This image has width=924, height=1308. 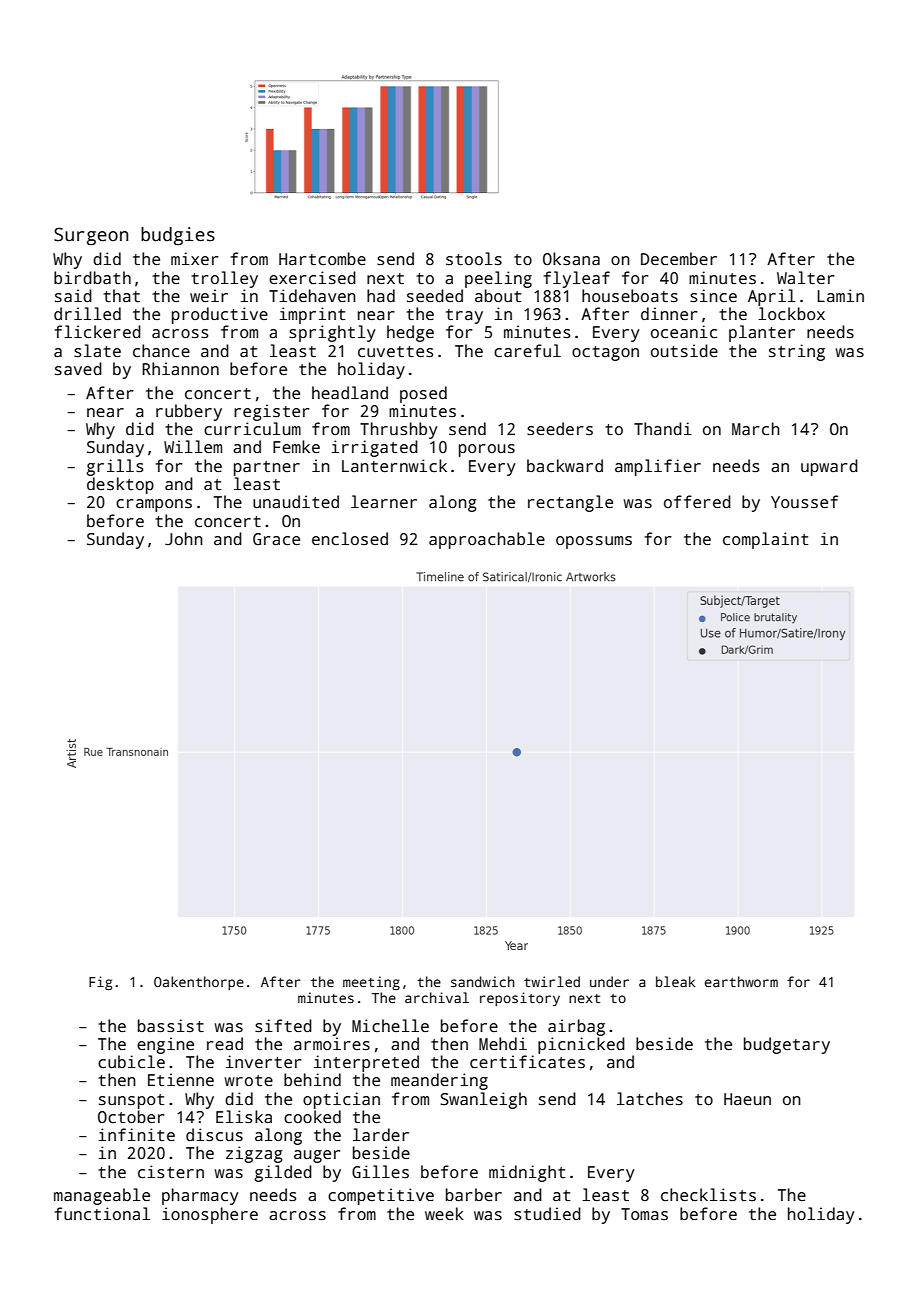 What do you see at coordinates (658, 467) in the image?
I see `amplifier` at bounding box center [658, 467].
